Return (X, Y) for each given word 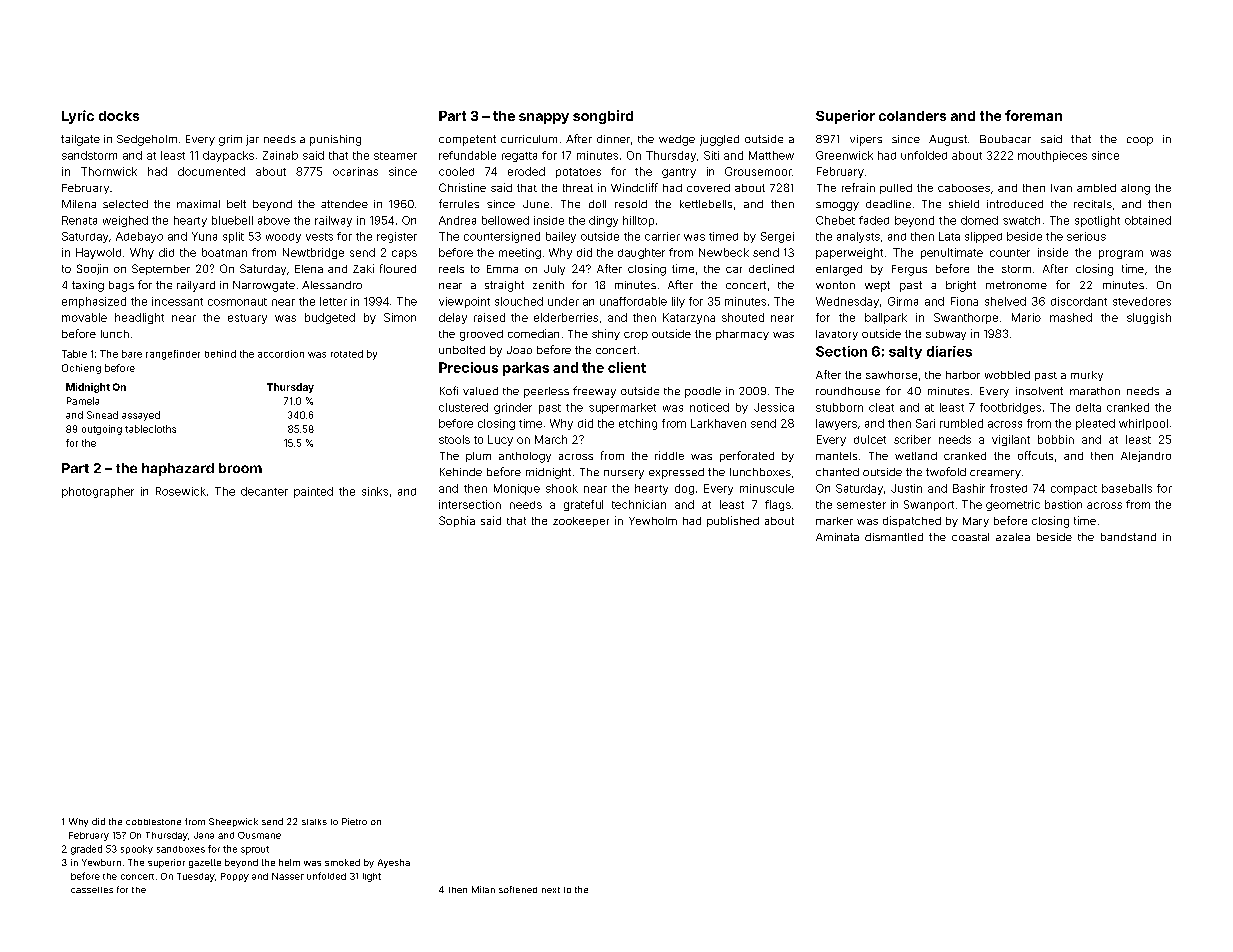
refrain (858, 187)
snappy (544, 118)
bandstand (1128, 537)
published (733, 521)
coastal (970, 537)
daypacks (228, 156)
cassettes (92, 890)
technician (639, 504)
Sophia (457, 521)
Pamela (83, 401)
